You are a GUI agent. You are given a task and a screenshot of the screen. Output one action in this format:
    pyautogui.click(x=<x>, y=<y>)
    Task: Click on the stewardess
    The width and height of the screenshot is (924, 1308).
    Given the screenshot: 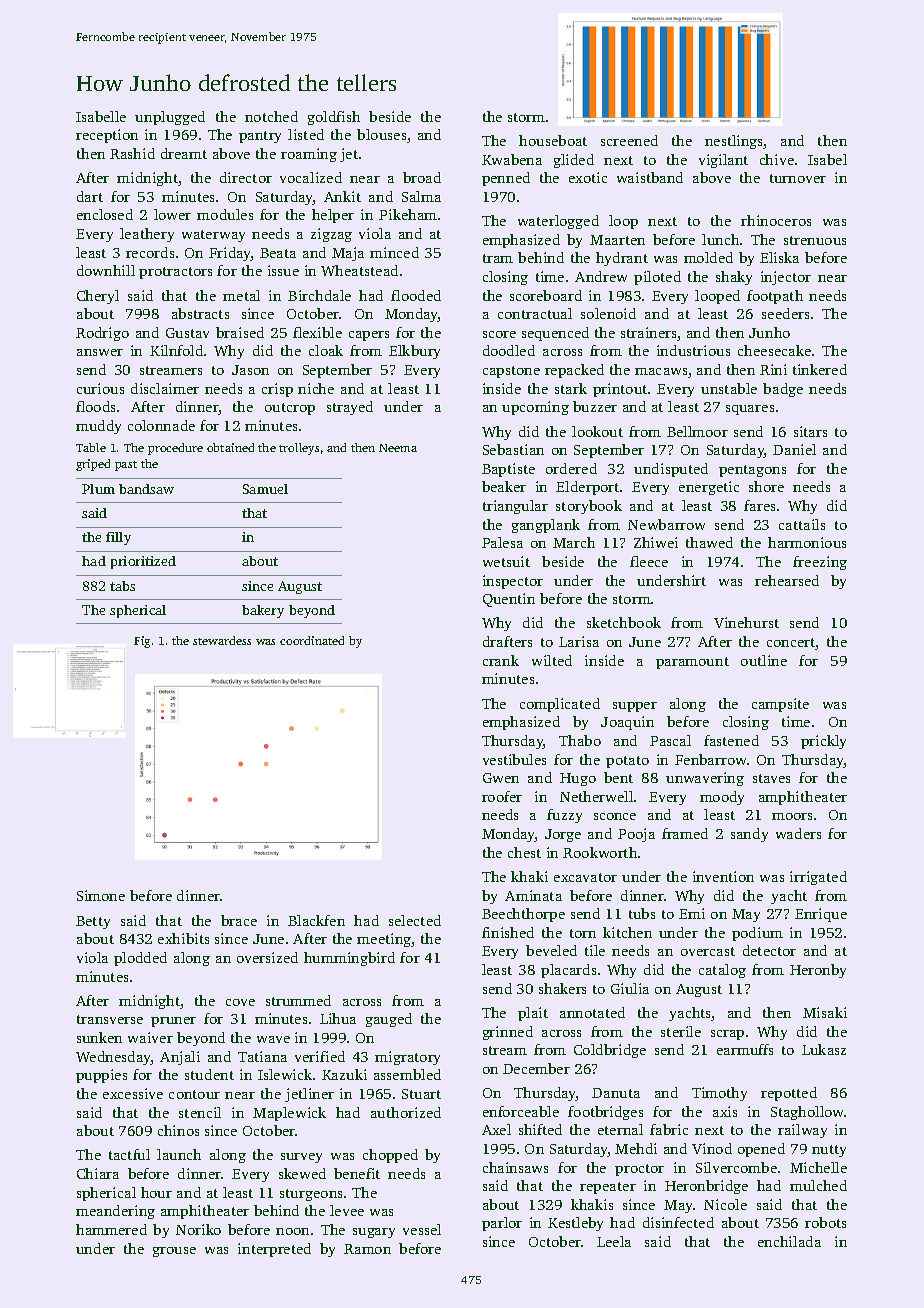 What is the action you would take?
    pyautogui.click(x=222, y=640)
